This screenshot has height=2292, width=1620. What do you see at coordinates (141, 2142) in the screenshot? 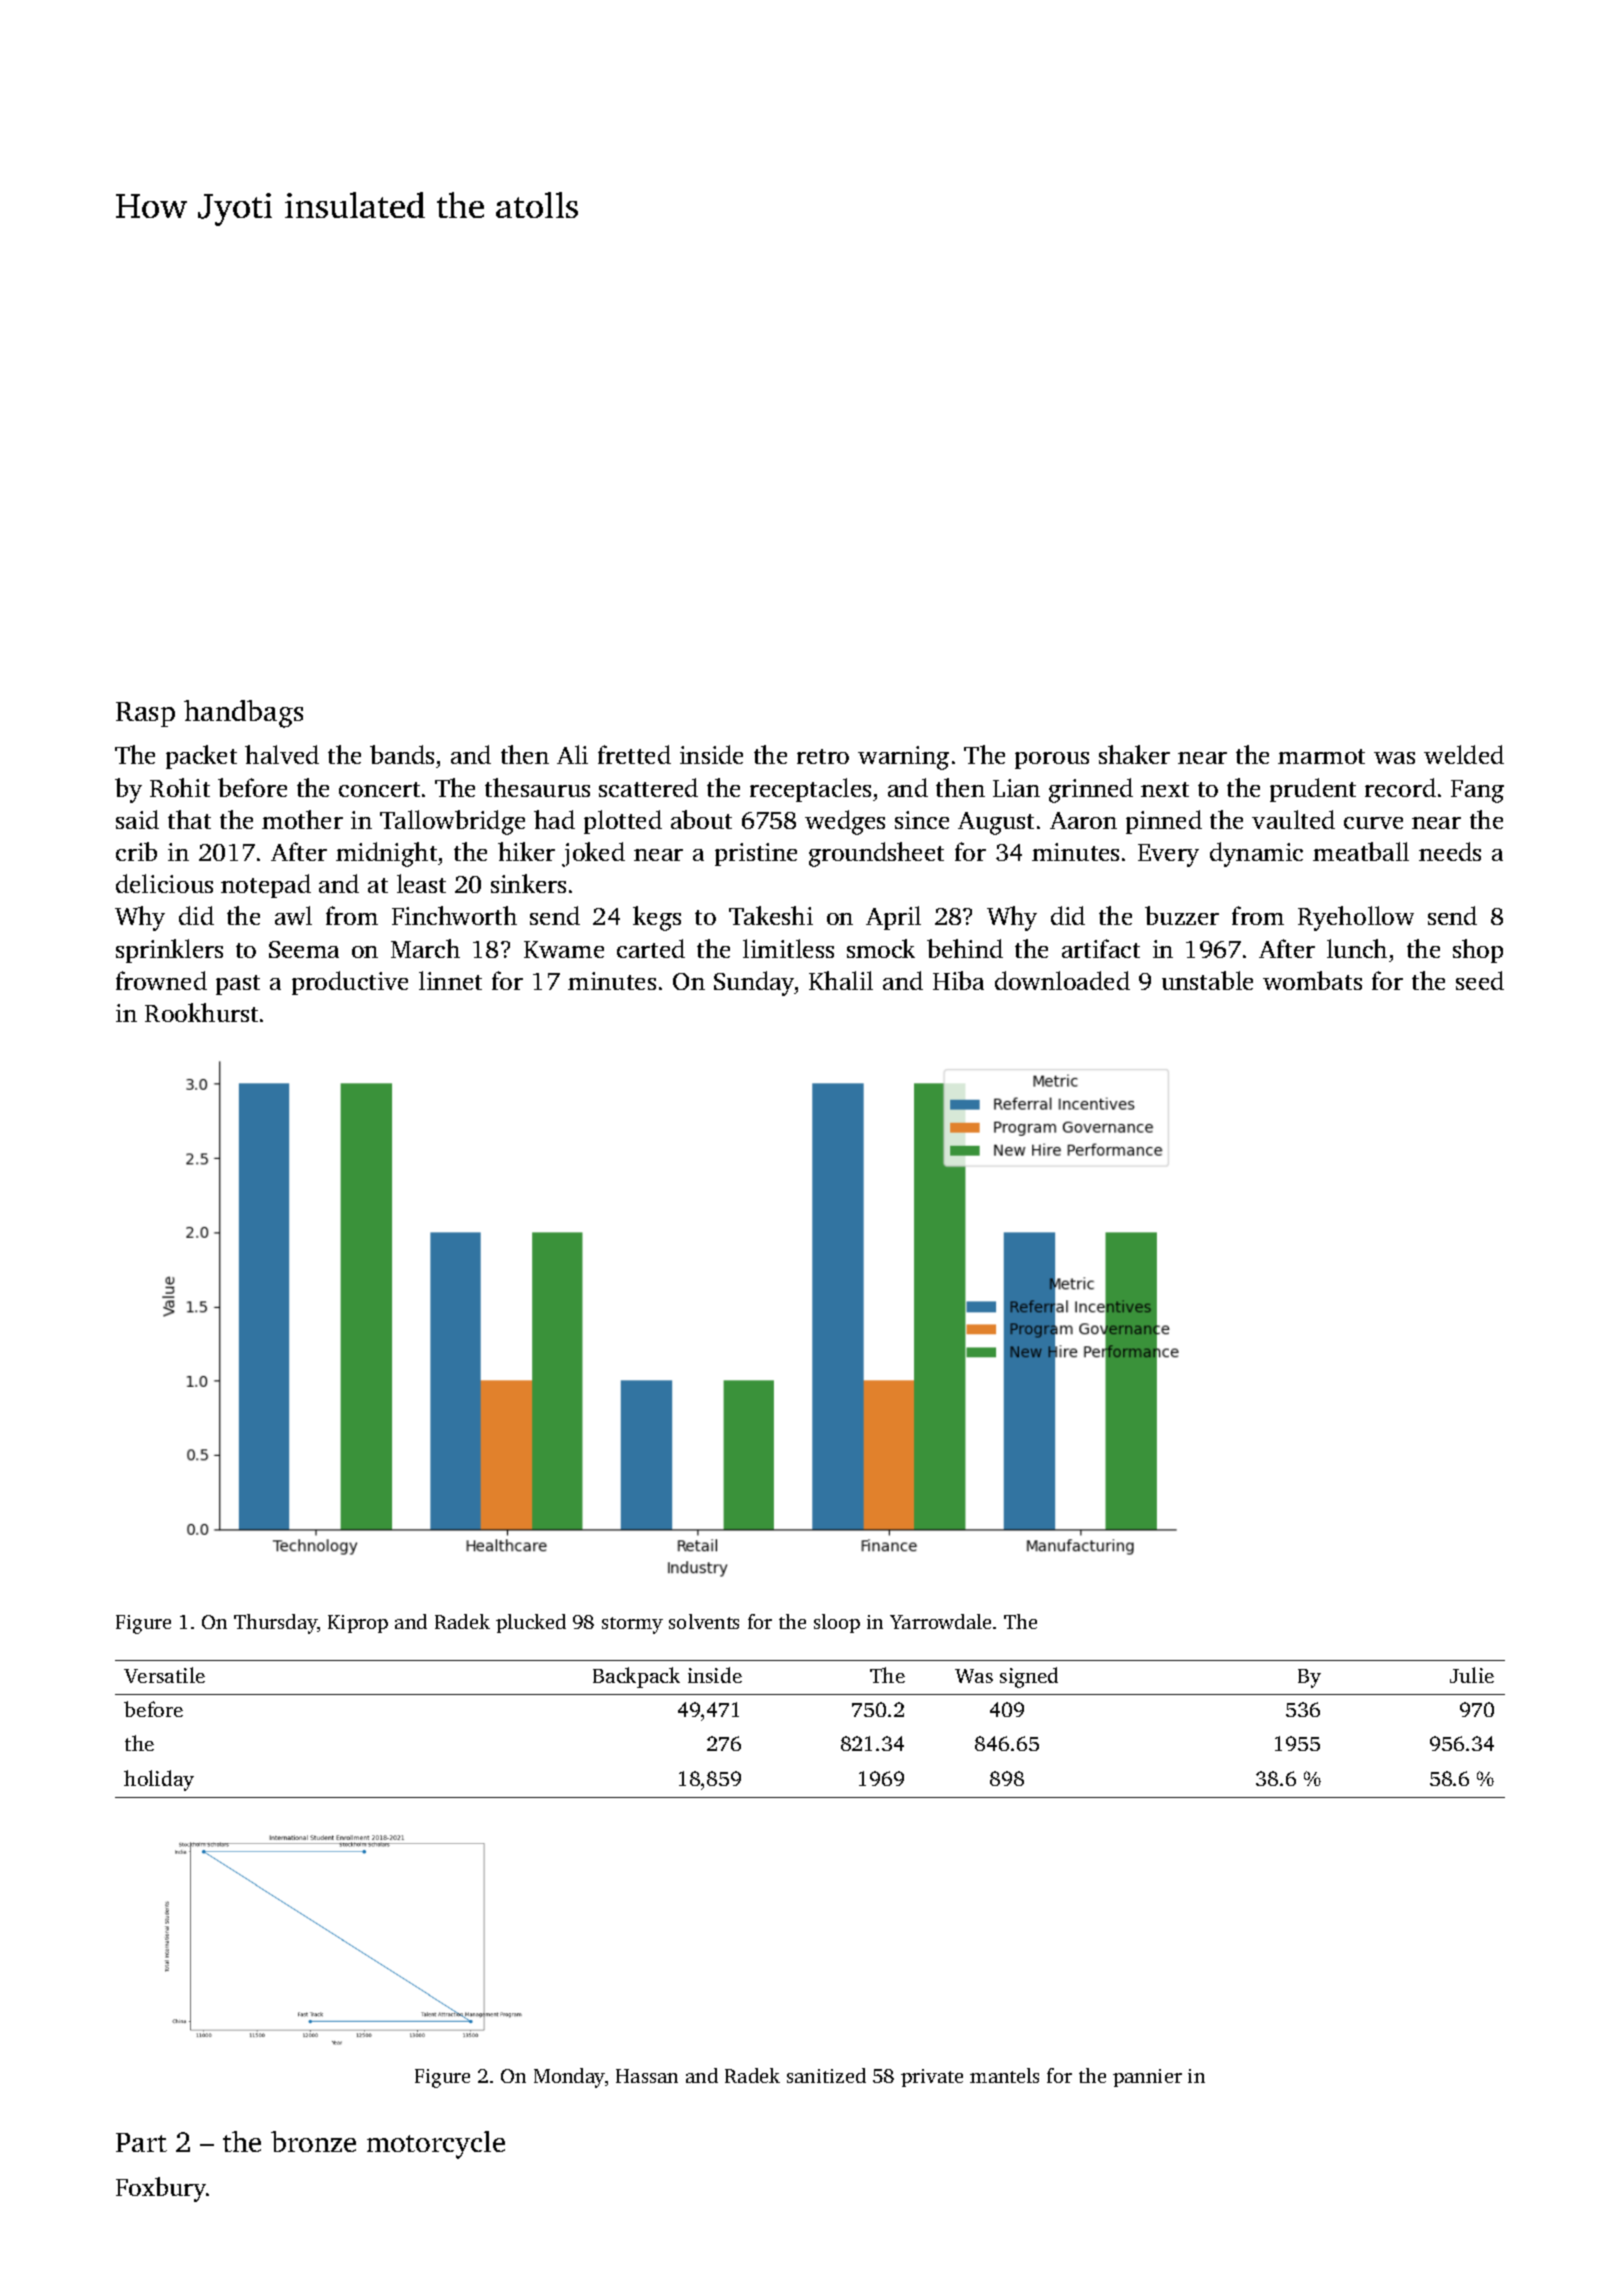
I see `Part` at bounding box center [141, 2142].
